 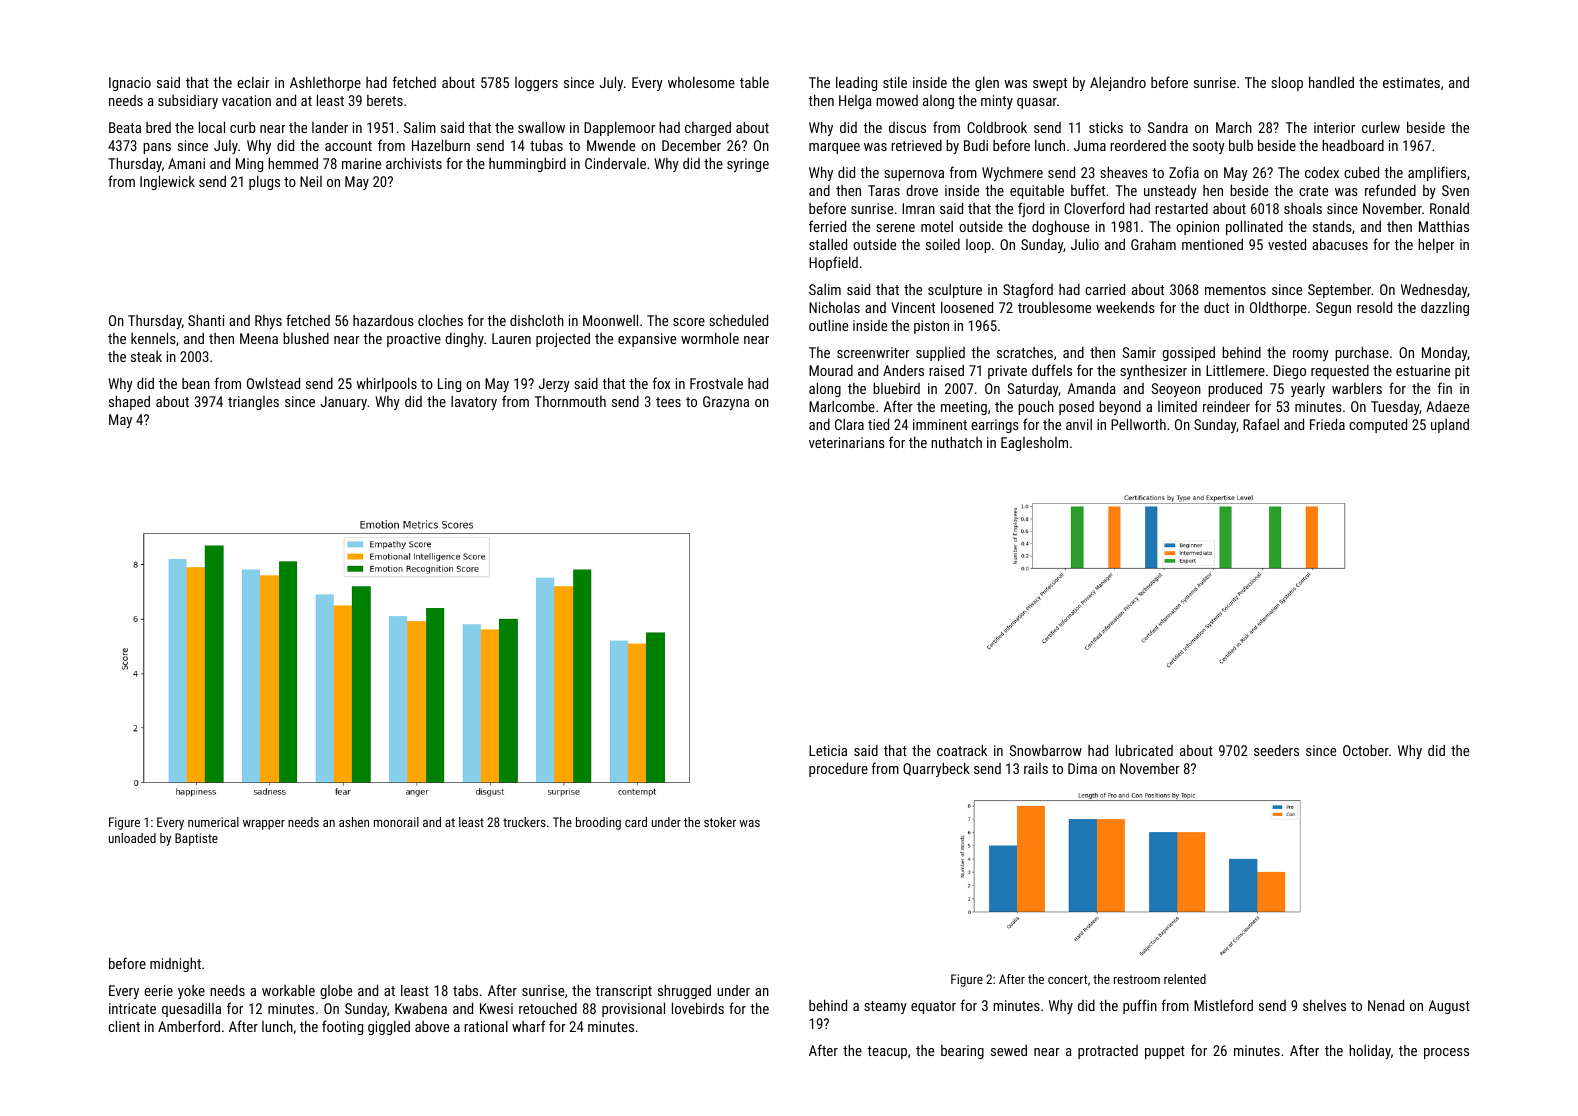 I want to click on headboard, so click(x=1353, y=145).
